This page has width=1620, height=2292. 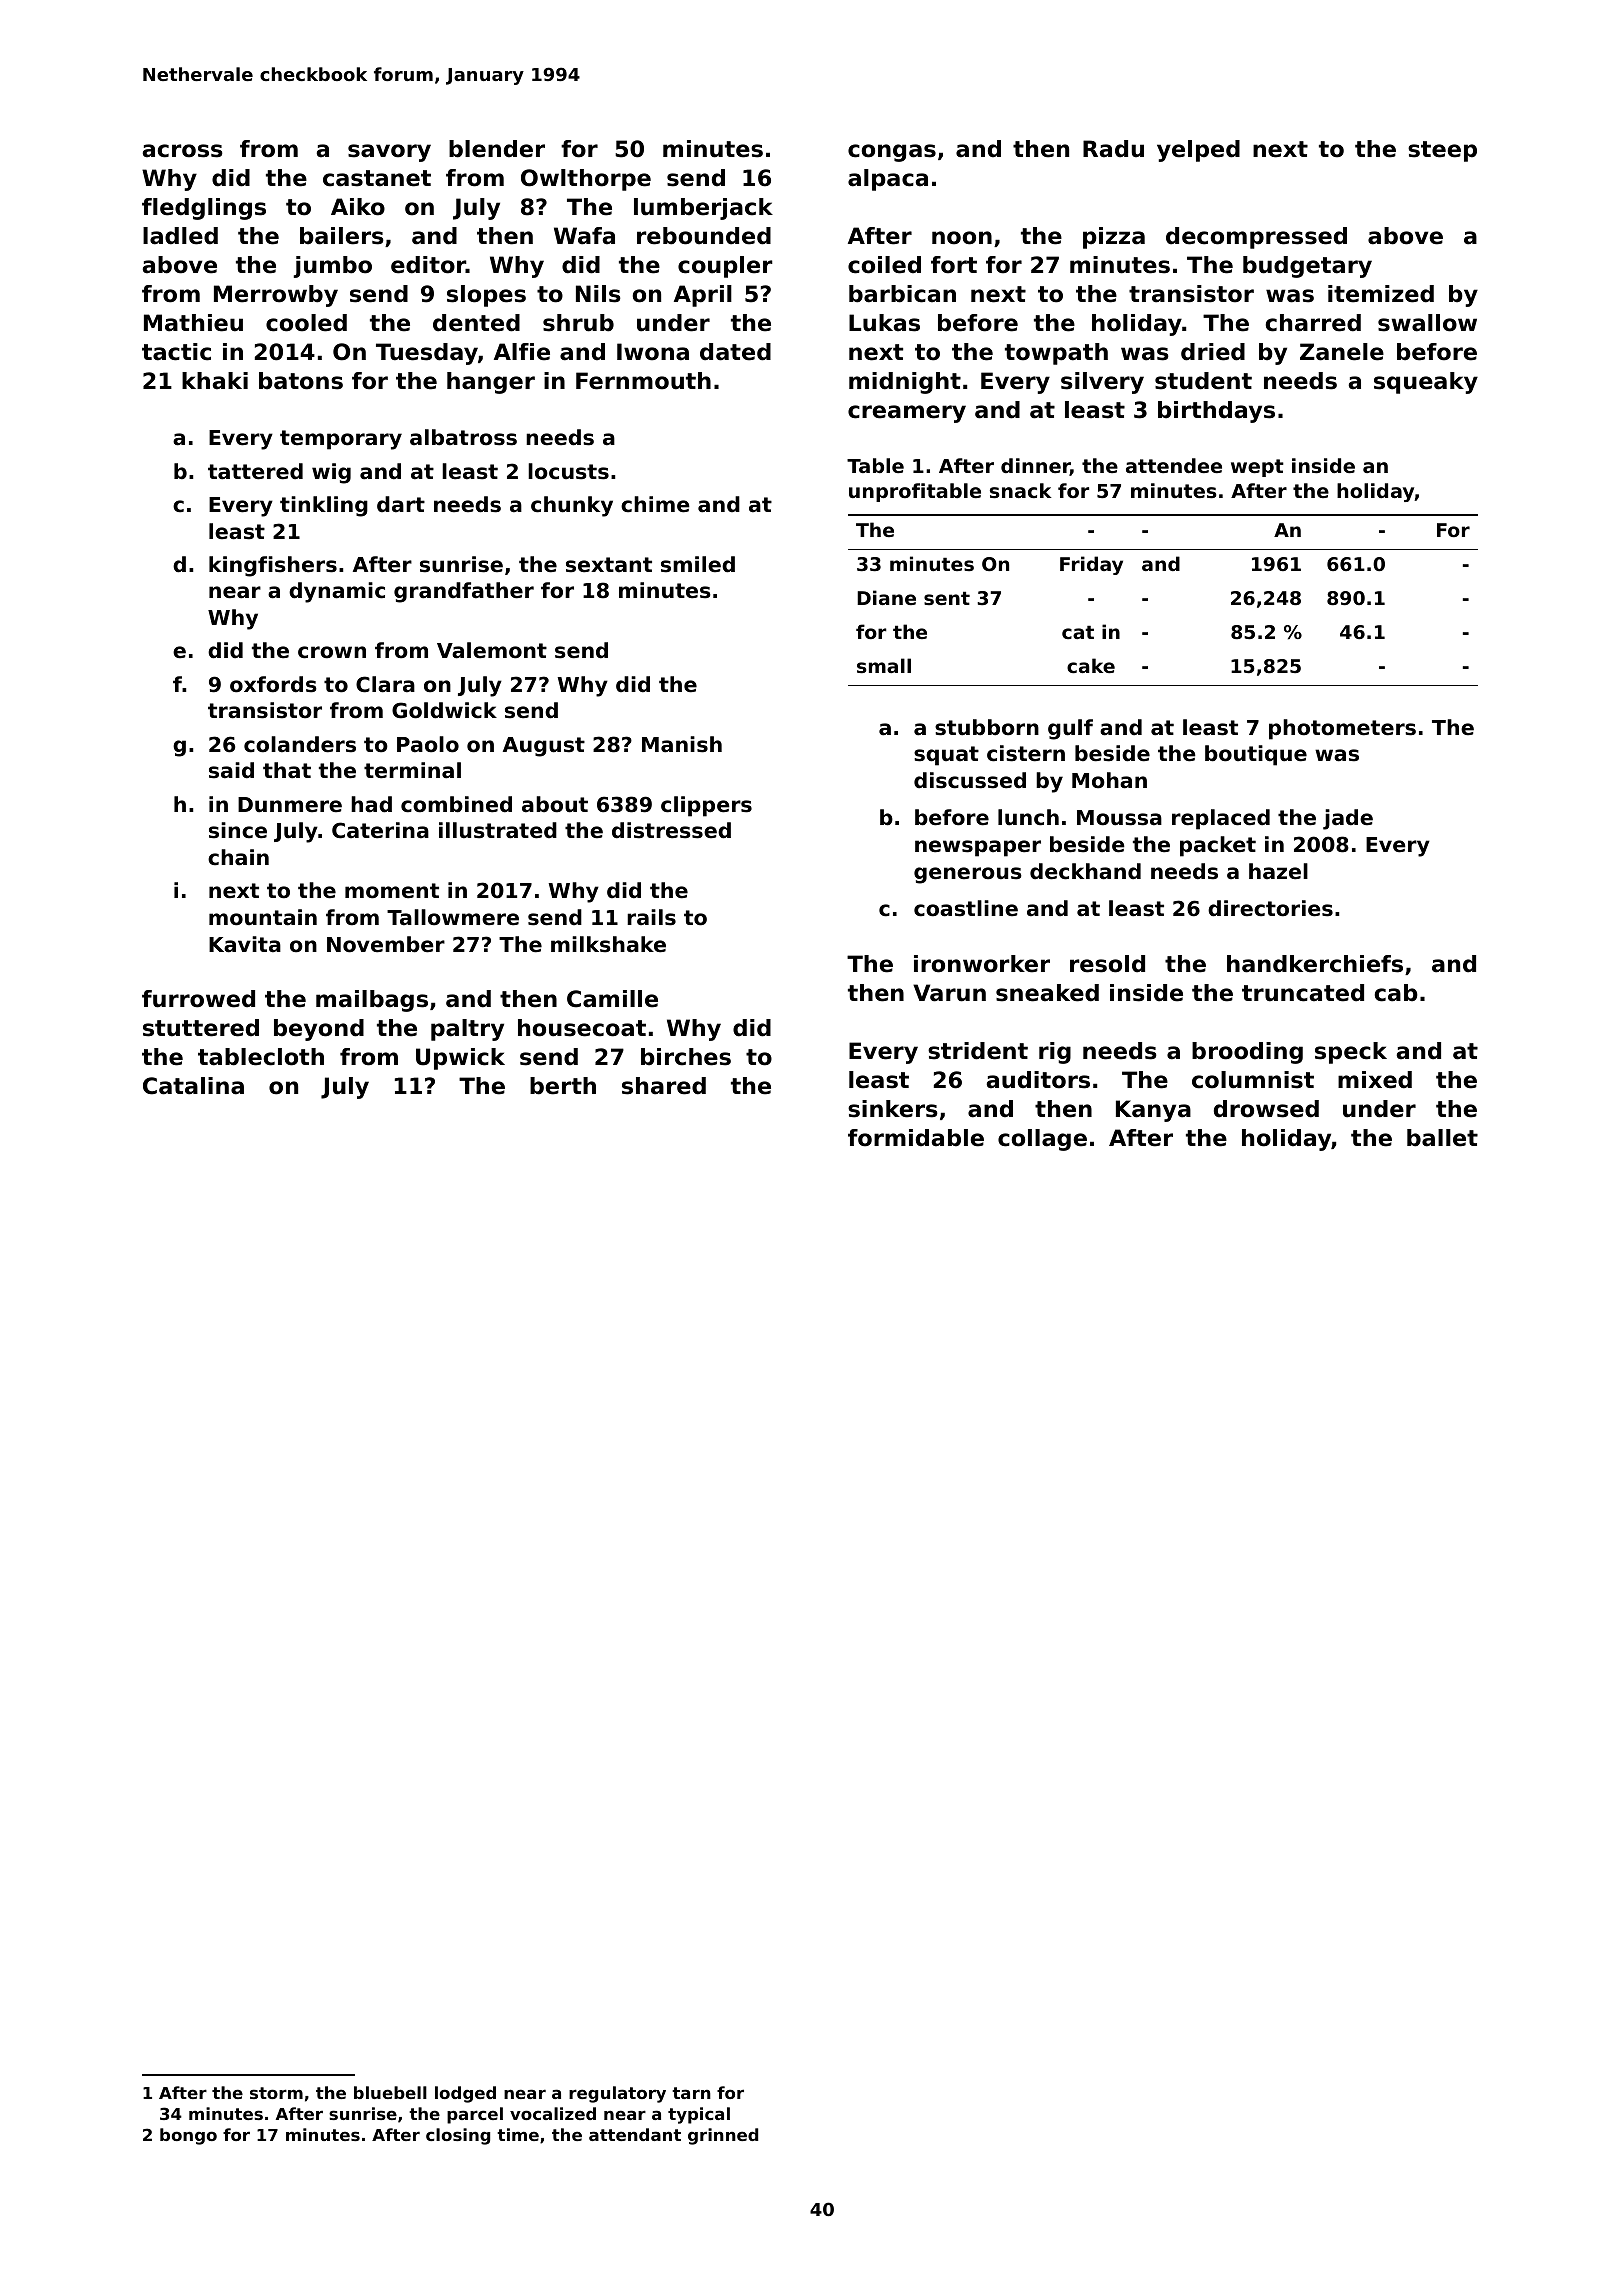 What do you see at coordinates (1102, 383) in the page?
I see `silvery` at bounding box center [1102, 383].
